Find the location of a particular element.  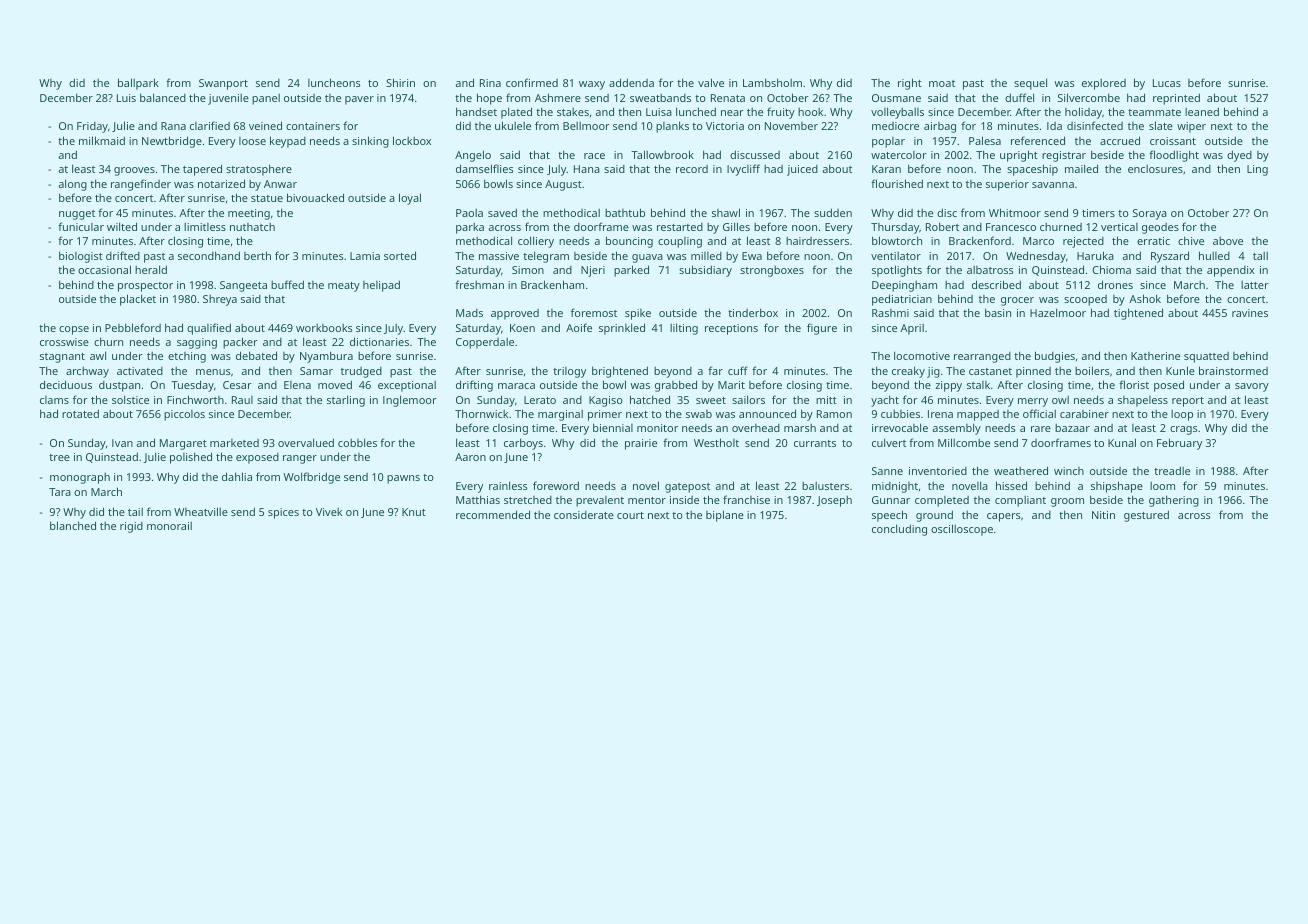

crosswise is located at coordinates (64, 342).
